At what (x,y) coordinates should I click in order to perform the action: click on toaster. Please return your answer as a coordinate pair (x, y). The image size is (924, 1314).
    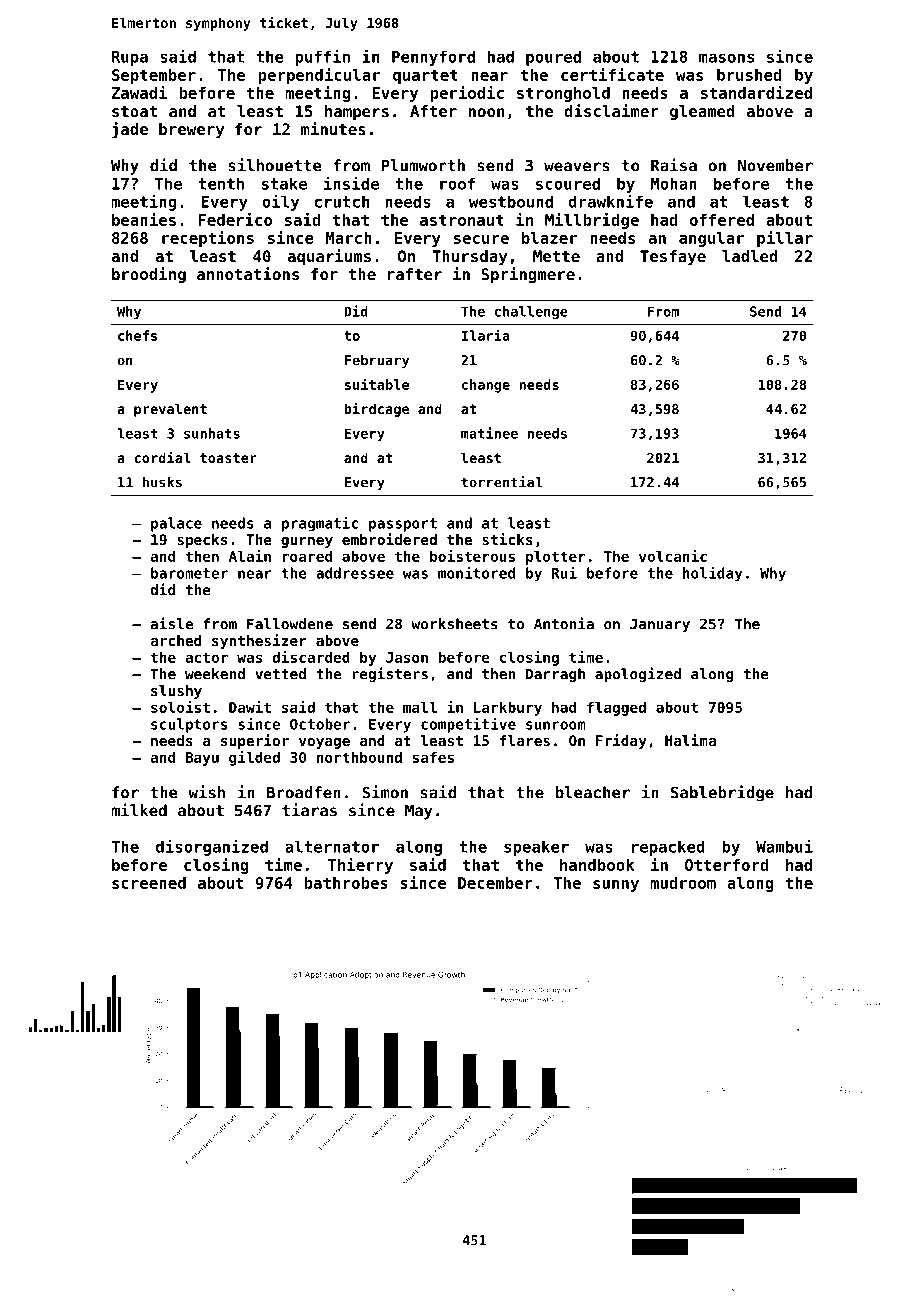
    Looking at the image, I should click on (228, 458).
